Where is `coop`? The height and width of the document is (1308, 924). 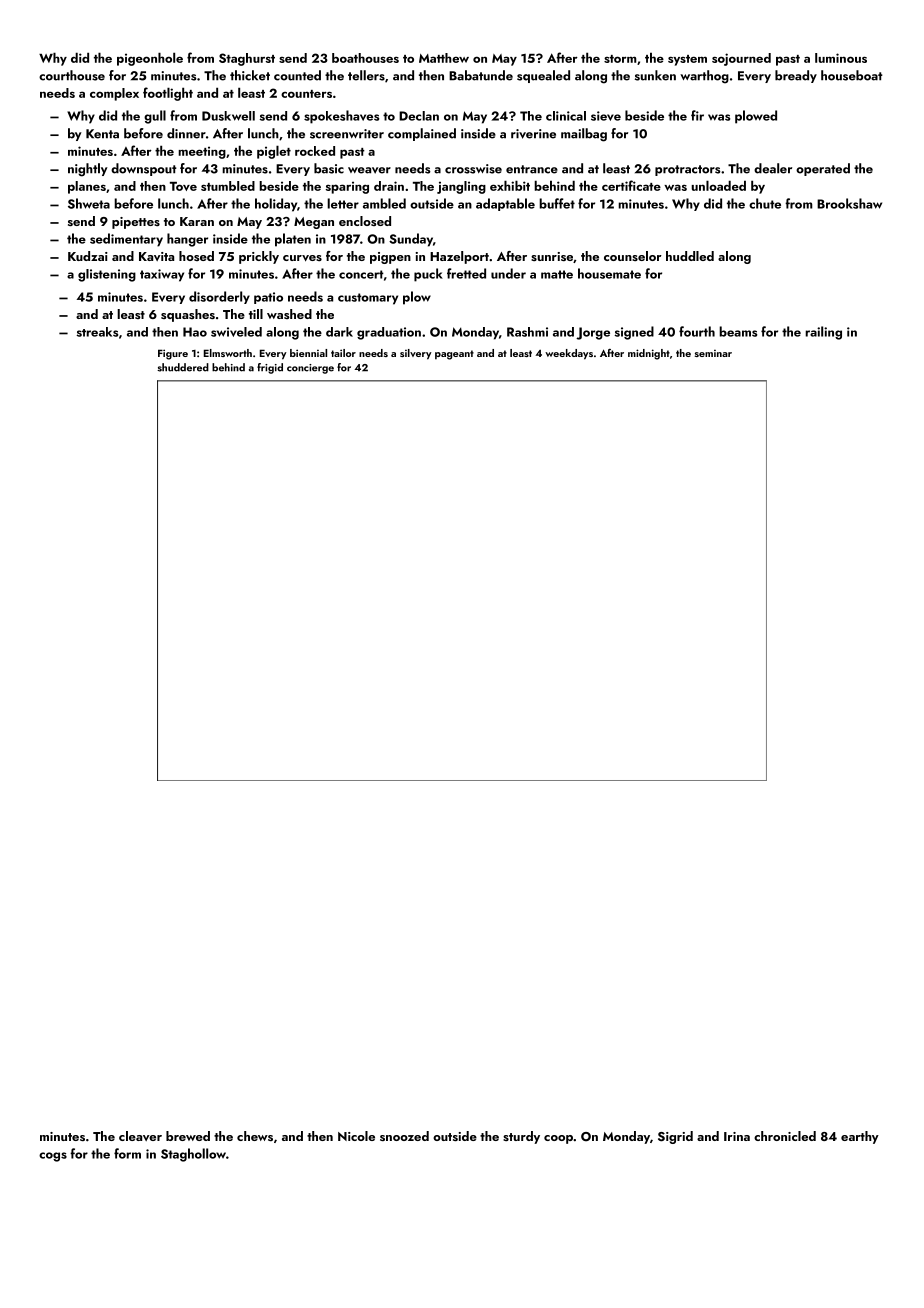 coop is located at coordinates (558, 1139).
